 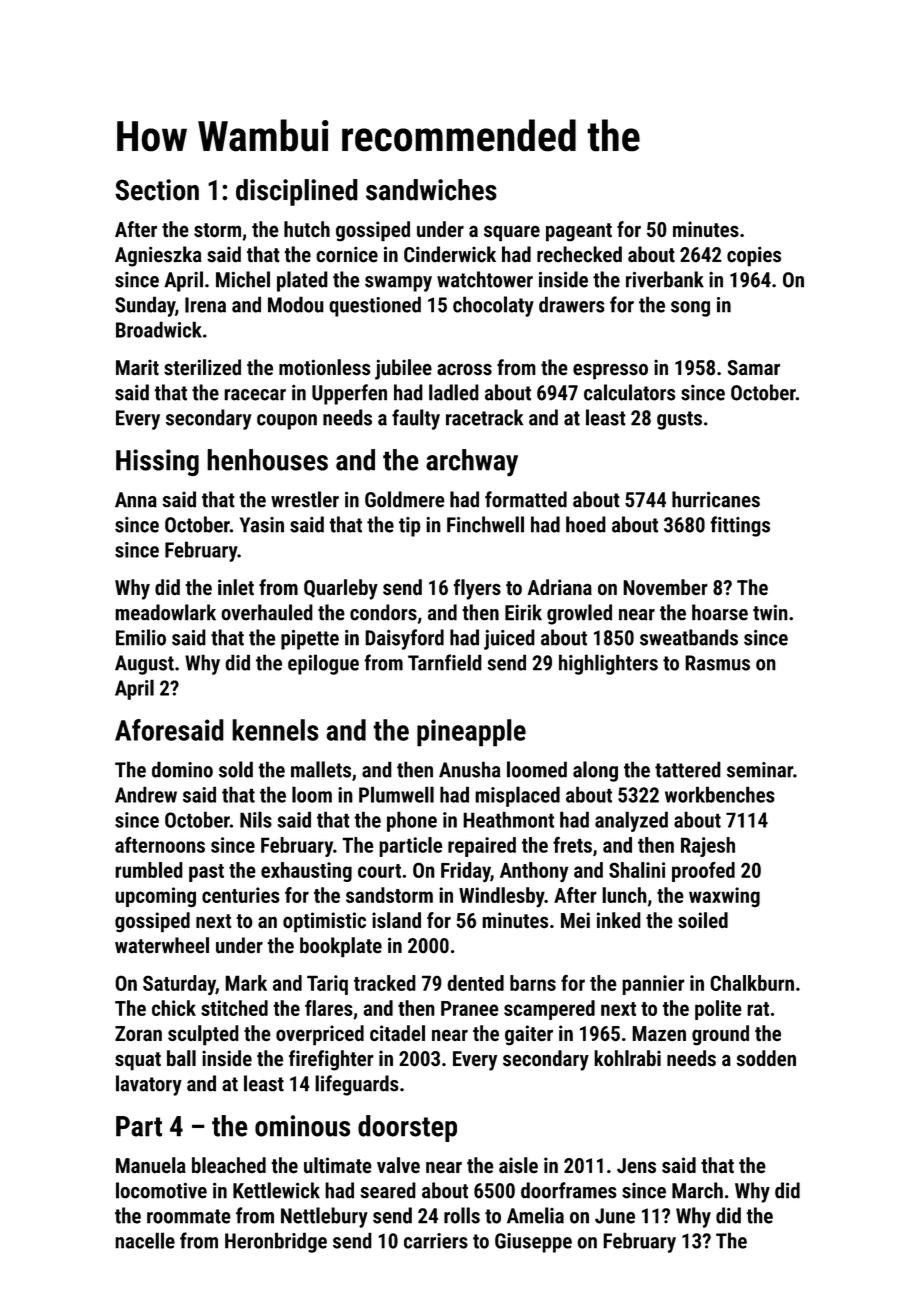 What do you see at coordinates (770, 612) in the page?
I see `twin` at bounding box center [770, 612].
